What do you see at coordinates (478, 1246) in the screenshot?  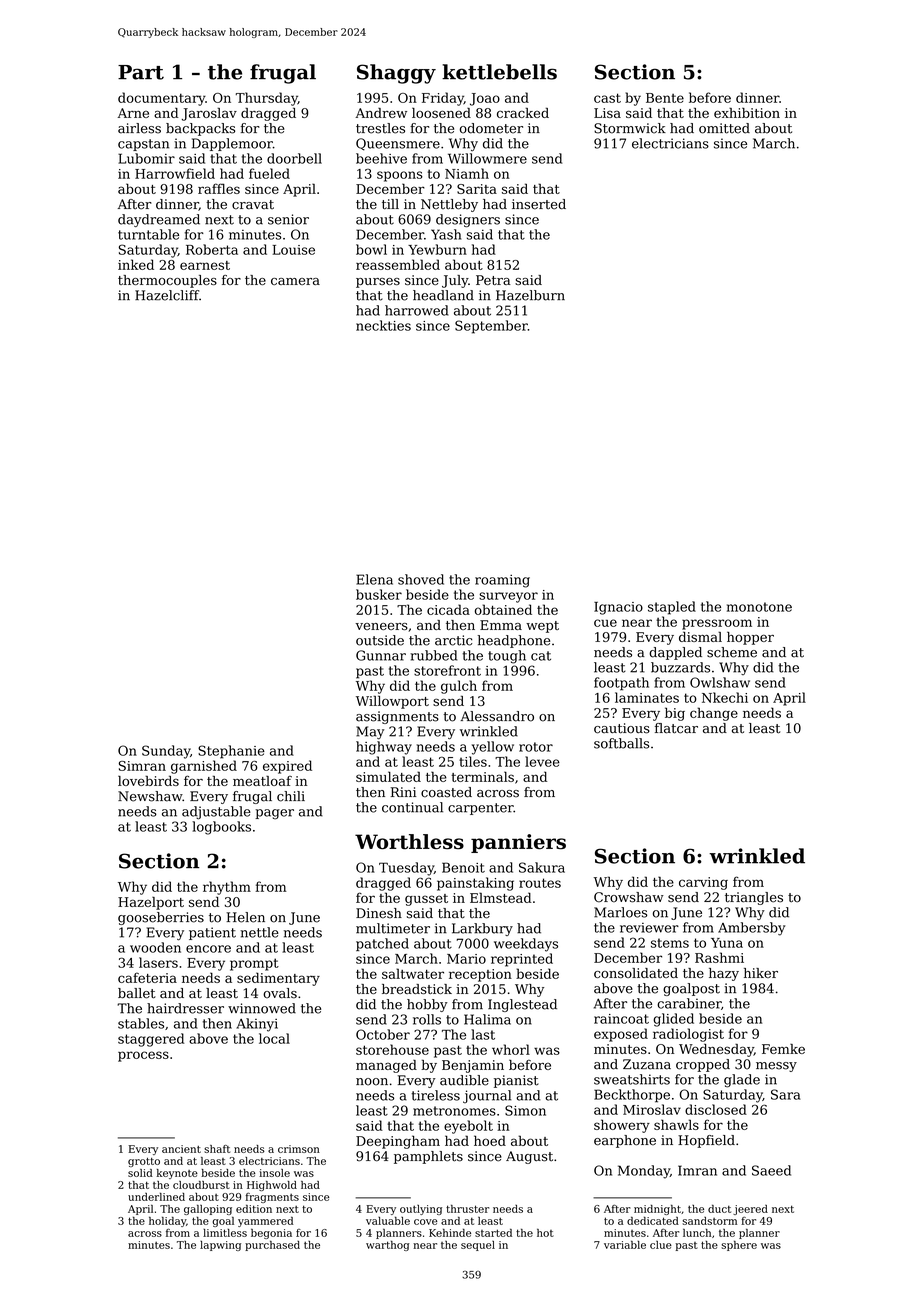 I see `sequel` at bounding box center [478, 1246].
